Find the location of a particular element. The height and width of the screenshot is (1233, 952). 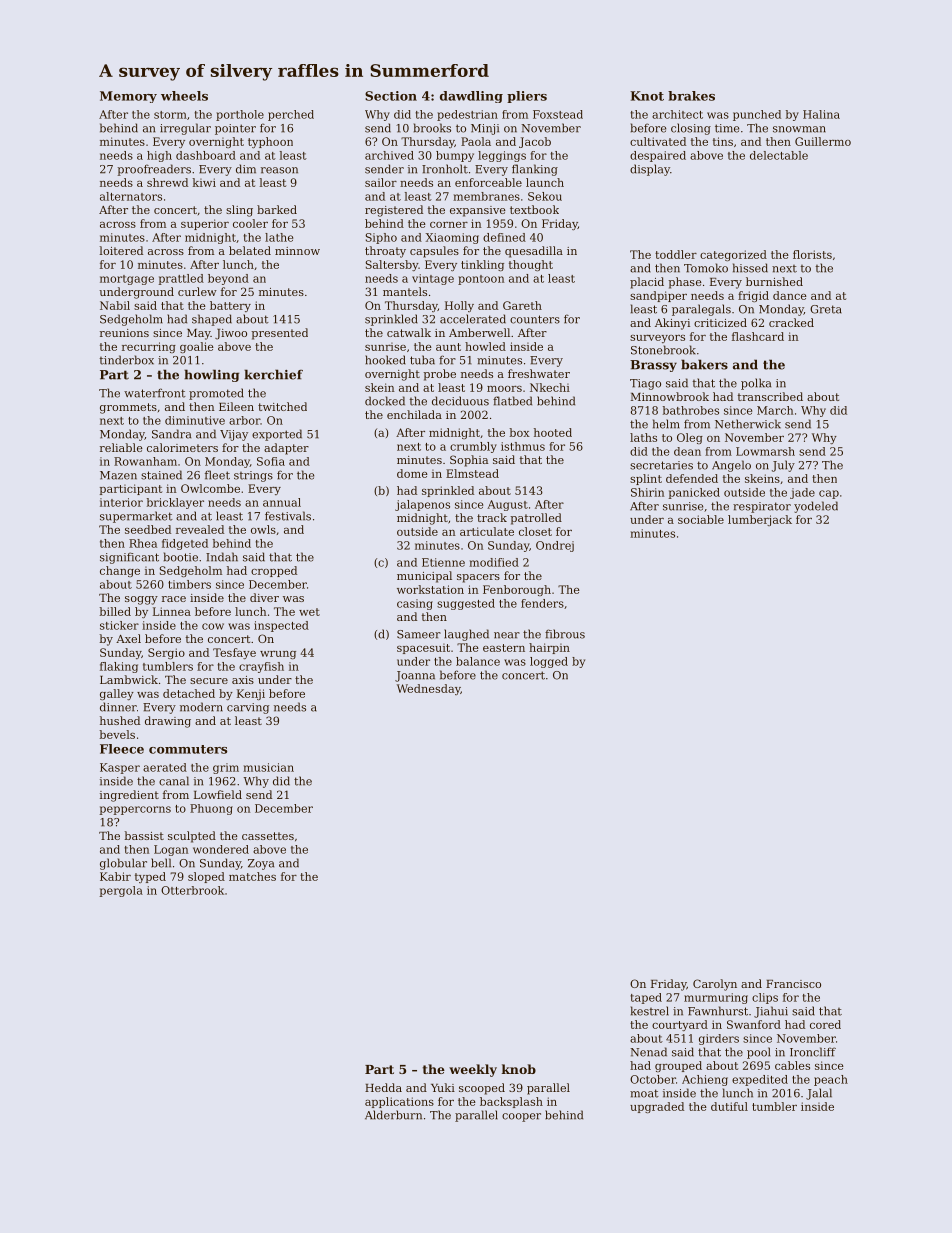

dashboard is located at coordinates (206, 155).
